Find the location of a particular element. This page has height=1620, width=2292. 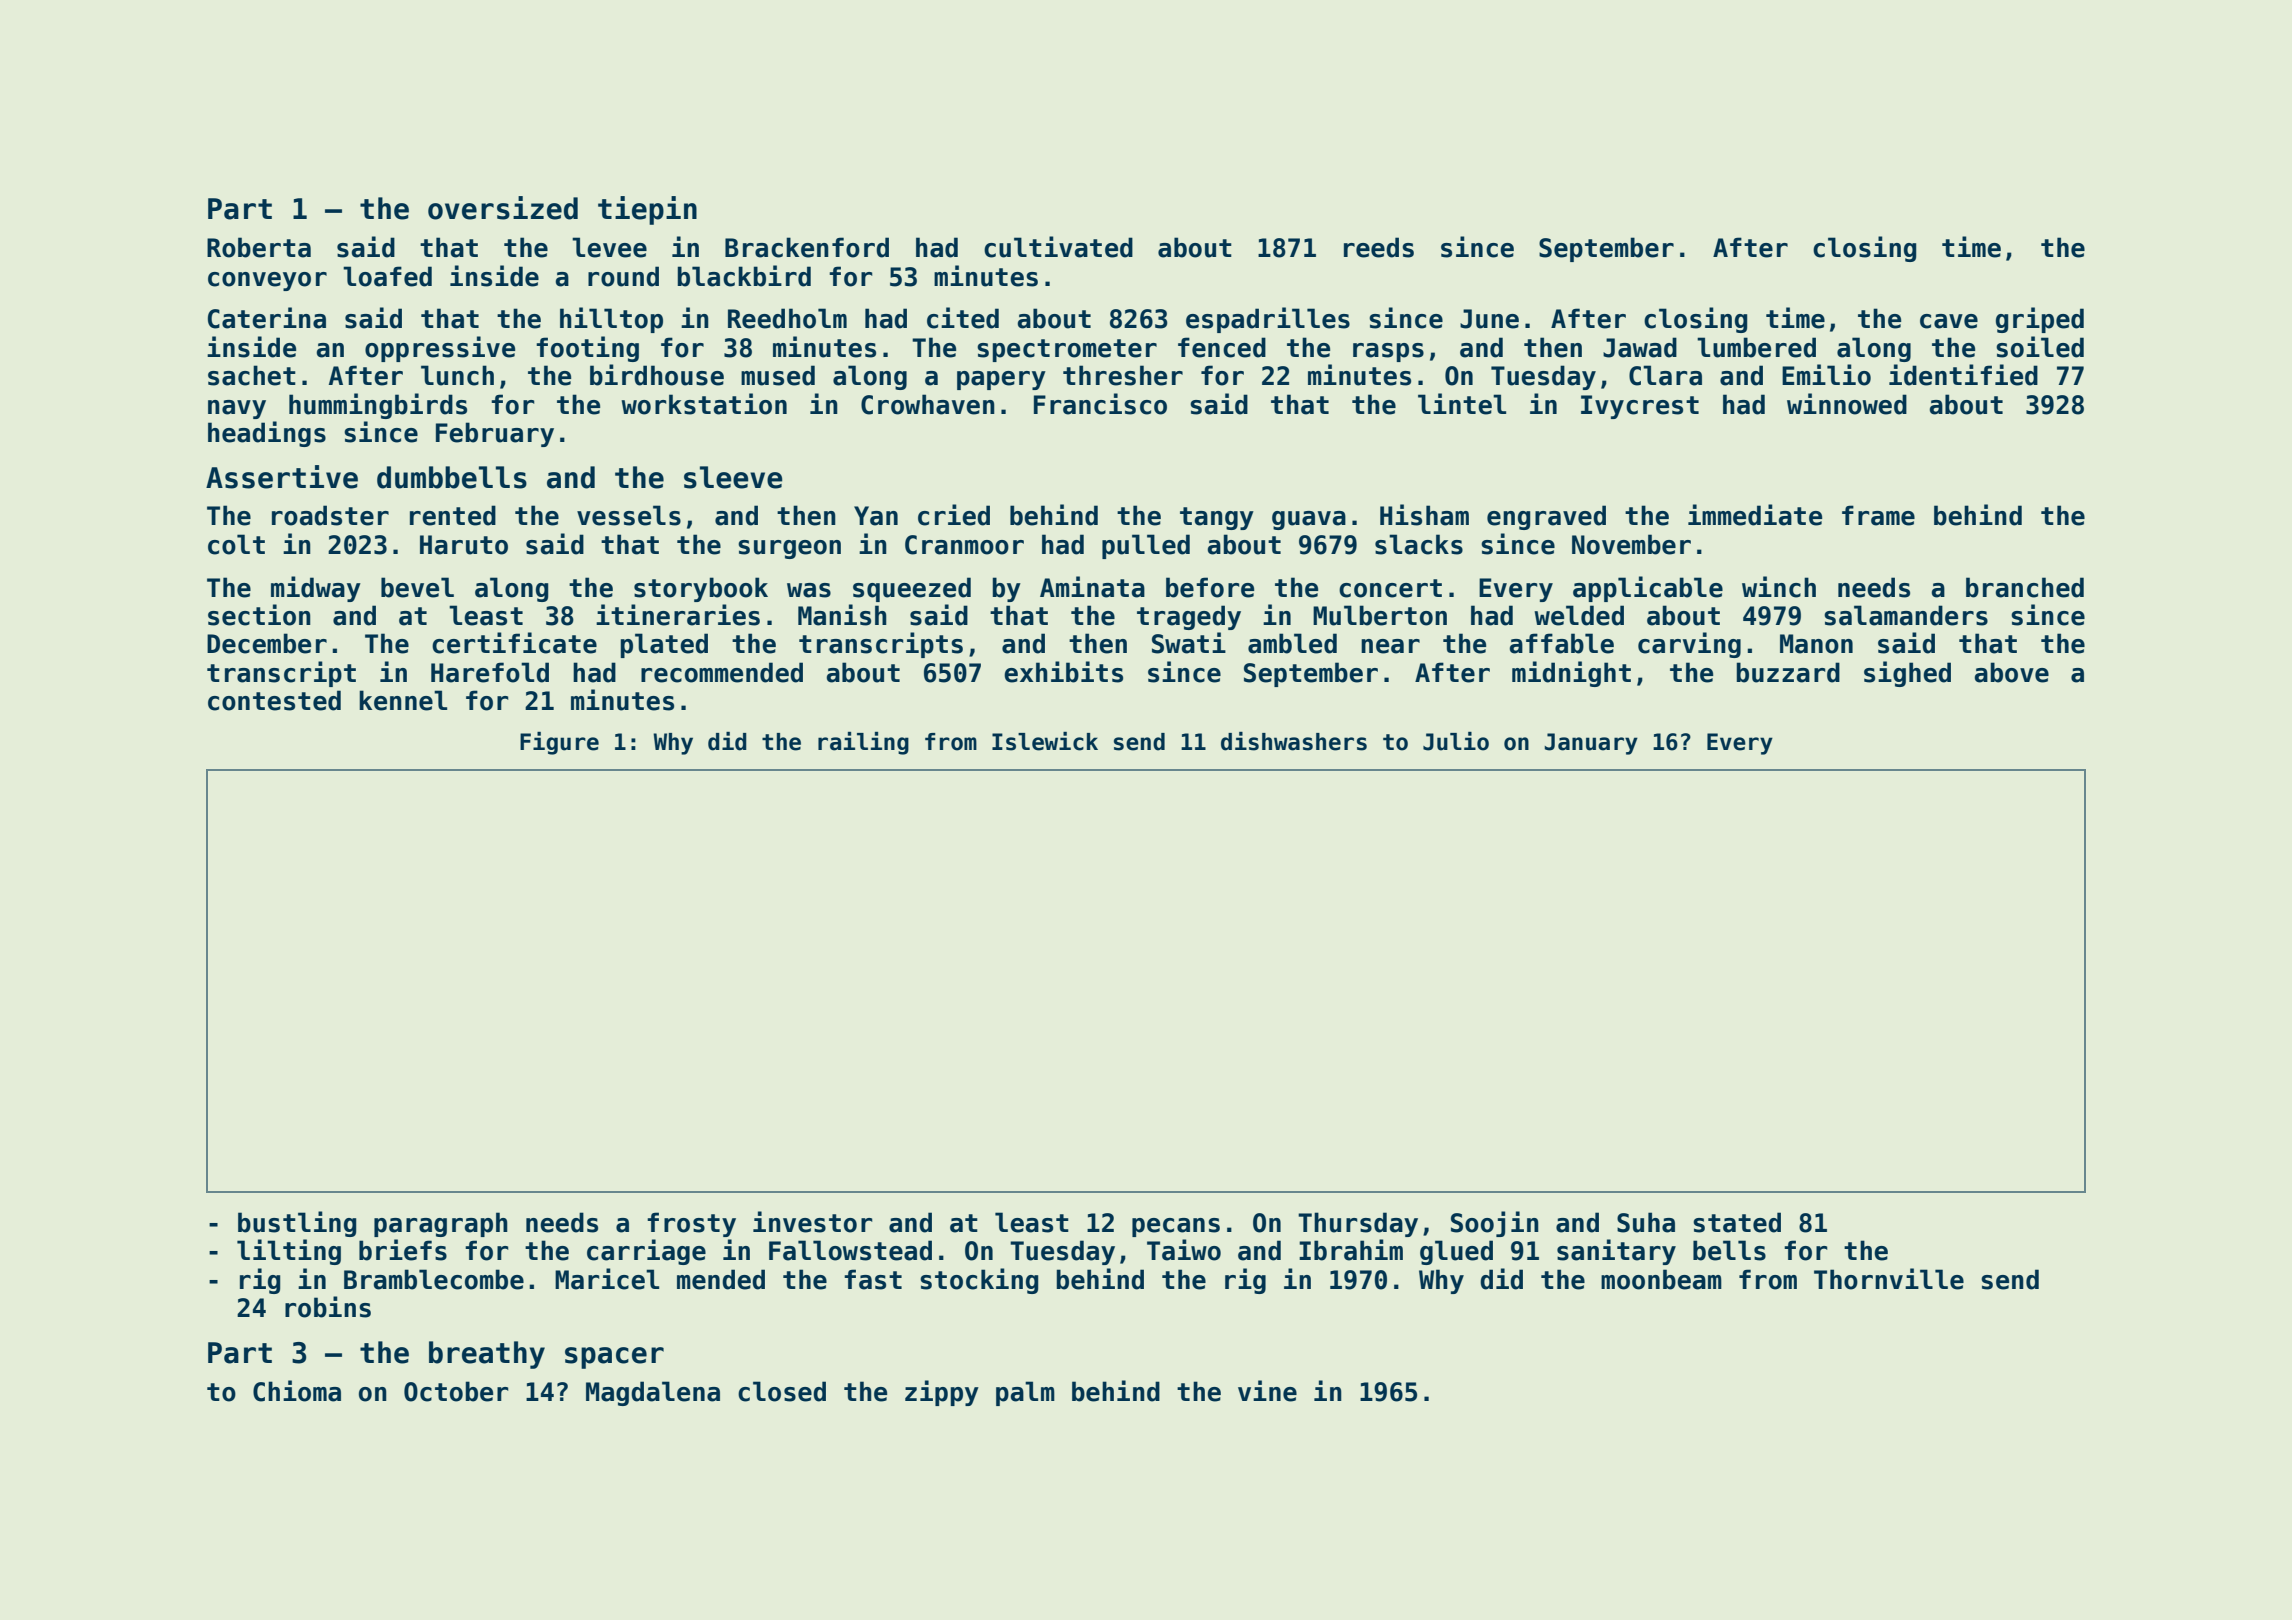

Ivycrest is located at coordinates (1640, 407).
